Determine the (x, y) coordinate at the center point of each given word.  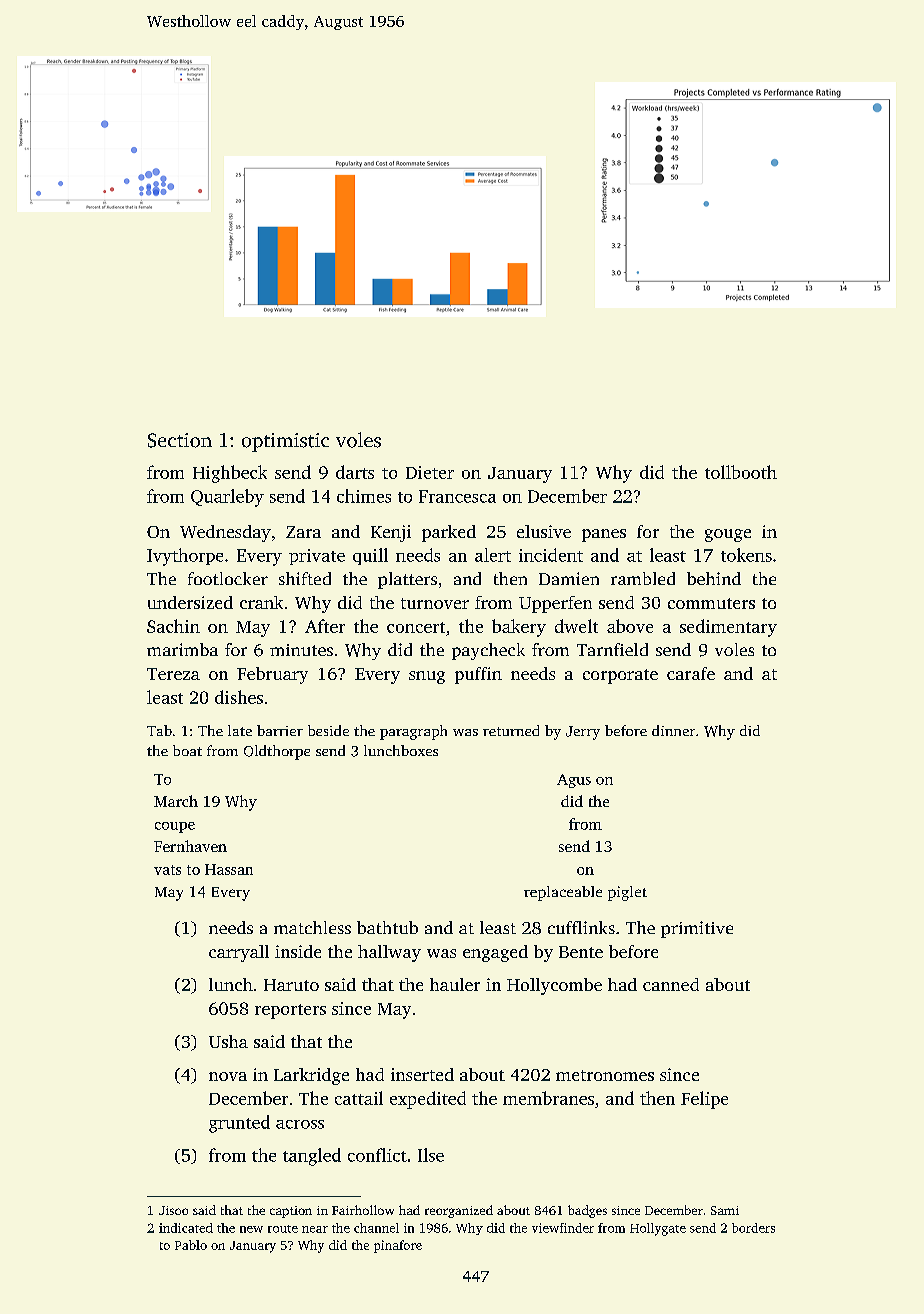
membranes (548, 1098)
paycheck (488, 651)
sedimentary (728, 628)
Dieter (430, 472)
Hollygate (658, 1229)
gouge (728, 535)
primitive (697, 929)
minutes (301, 650)
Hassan (229, 869)
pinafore (398, 1246)
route (283, 1229)
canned (671, 984)
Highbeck (230, 474)
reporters (290, 1011)
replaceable (563, 893)
